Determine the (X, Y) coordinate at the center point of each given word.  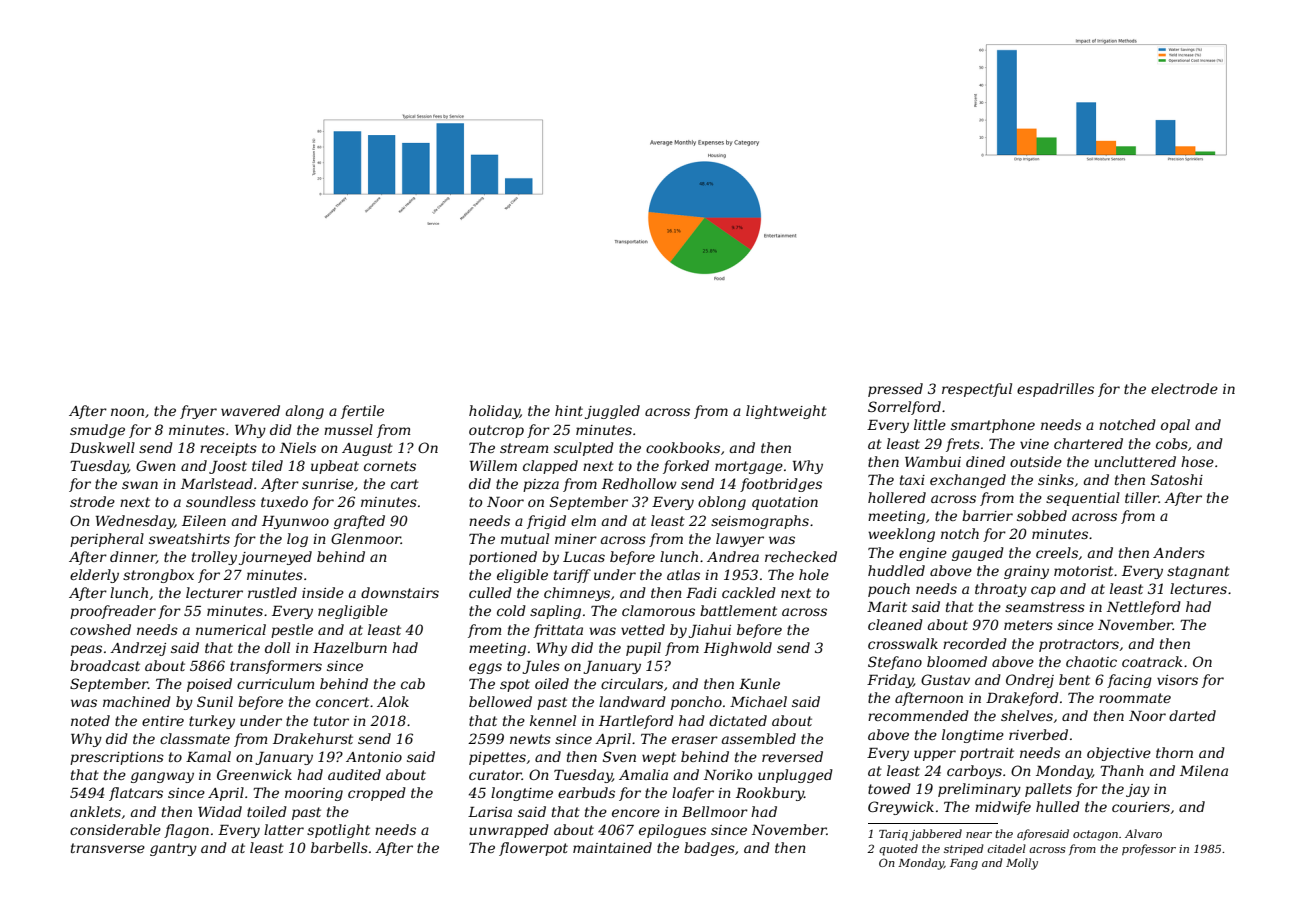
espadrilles (1055, 390)
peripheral (107, 540)
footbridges (781, 485)
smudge (97, 431)
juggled (612, 412)
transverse (108, 848)
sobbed (1042, 515)
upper (935, 755)
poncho (696, 703)
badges (709, 849)
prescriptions (117, 758)
